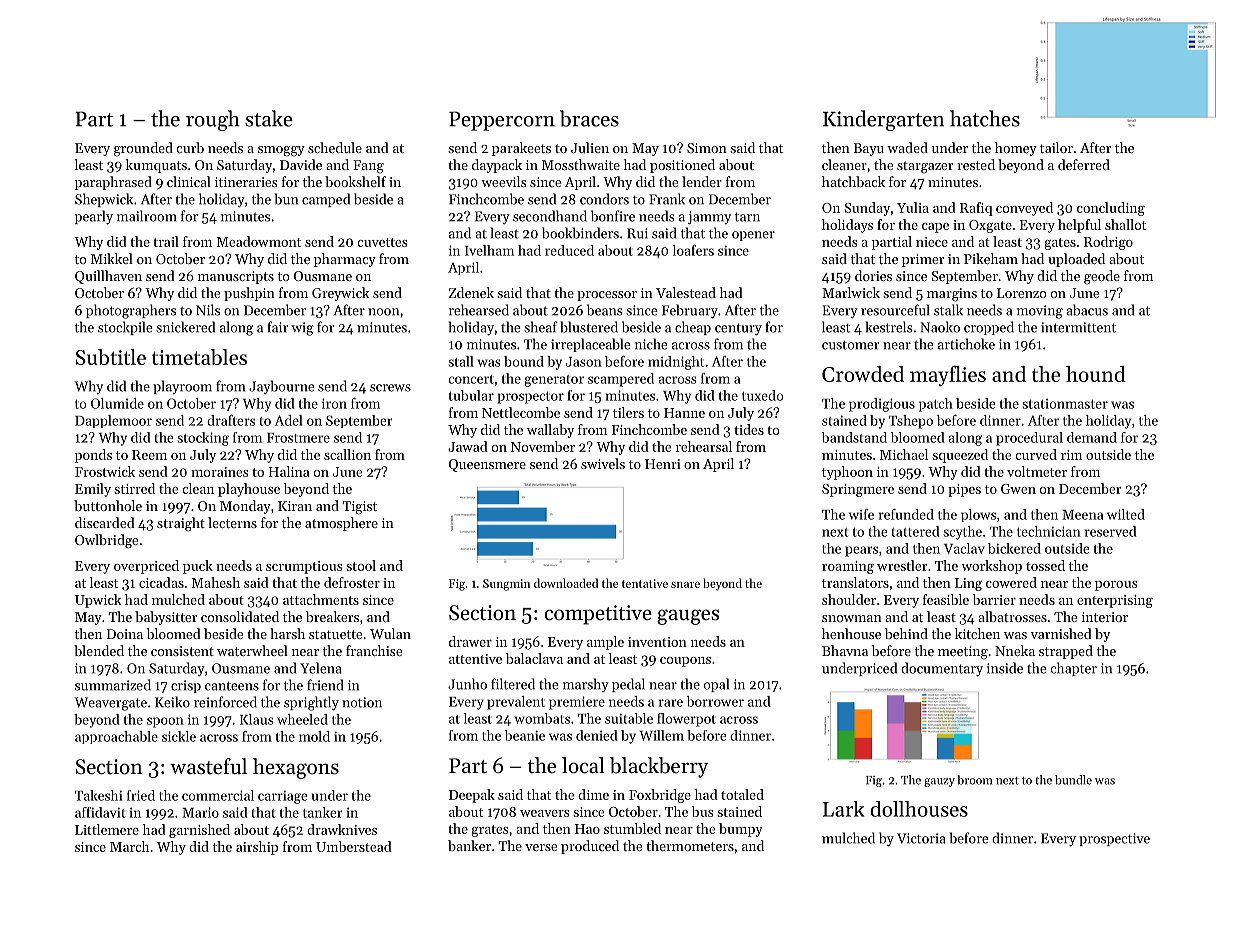  What do you see at coordinates (869, 149) in the screenshot?
I see `Bayu` at bounding box center [869, 149].
